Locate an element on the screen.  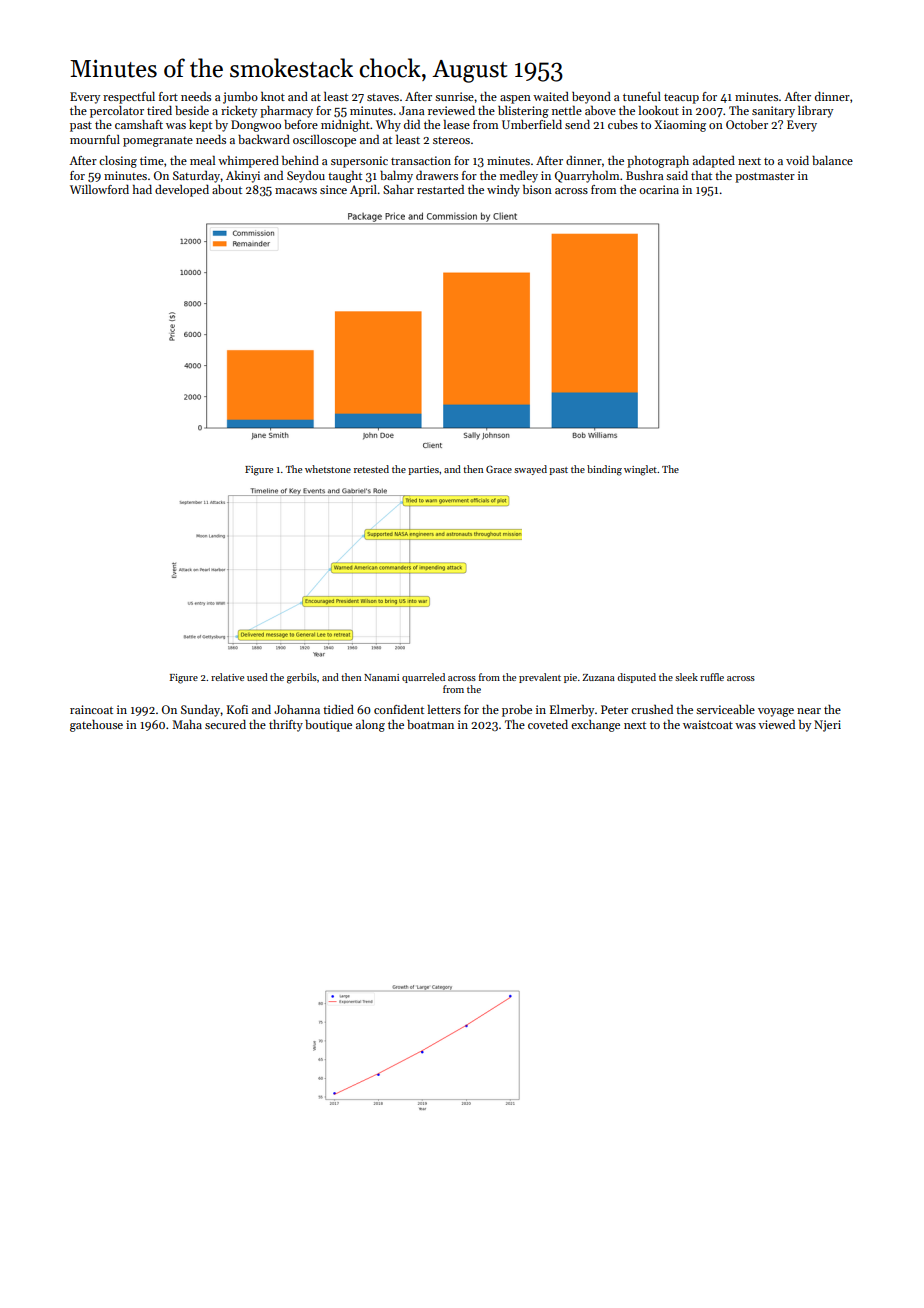
secured is located at coordinates (225, 724).
